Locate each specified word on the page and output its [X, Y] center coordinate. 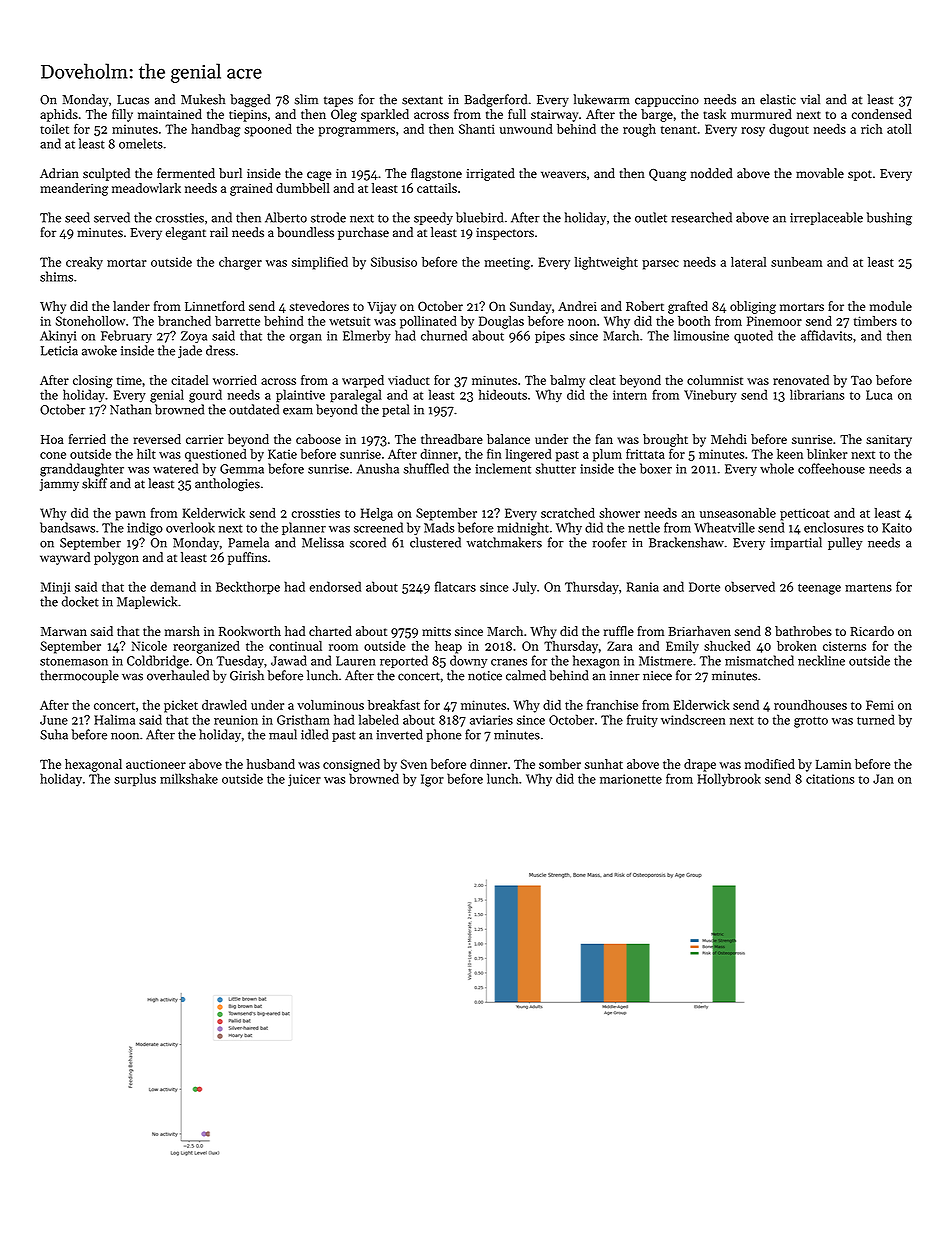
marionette [631, 779]
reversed [157, 439]
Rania [643, 587]
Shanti [477, 129]
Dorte [704, 587]
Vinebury [710, 396]
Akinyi [58, 336]
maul [283, 734]
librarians [817, 394]
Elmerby [367, 336]
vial [810, 99]
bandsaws [67, 527]
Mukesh [203, 99]
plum [607, 455]
